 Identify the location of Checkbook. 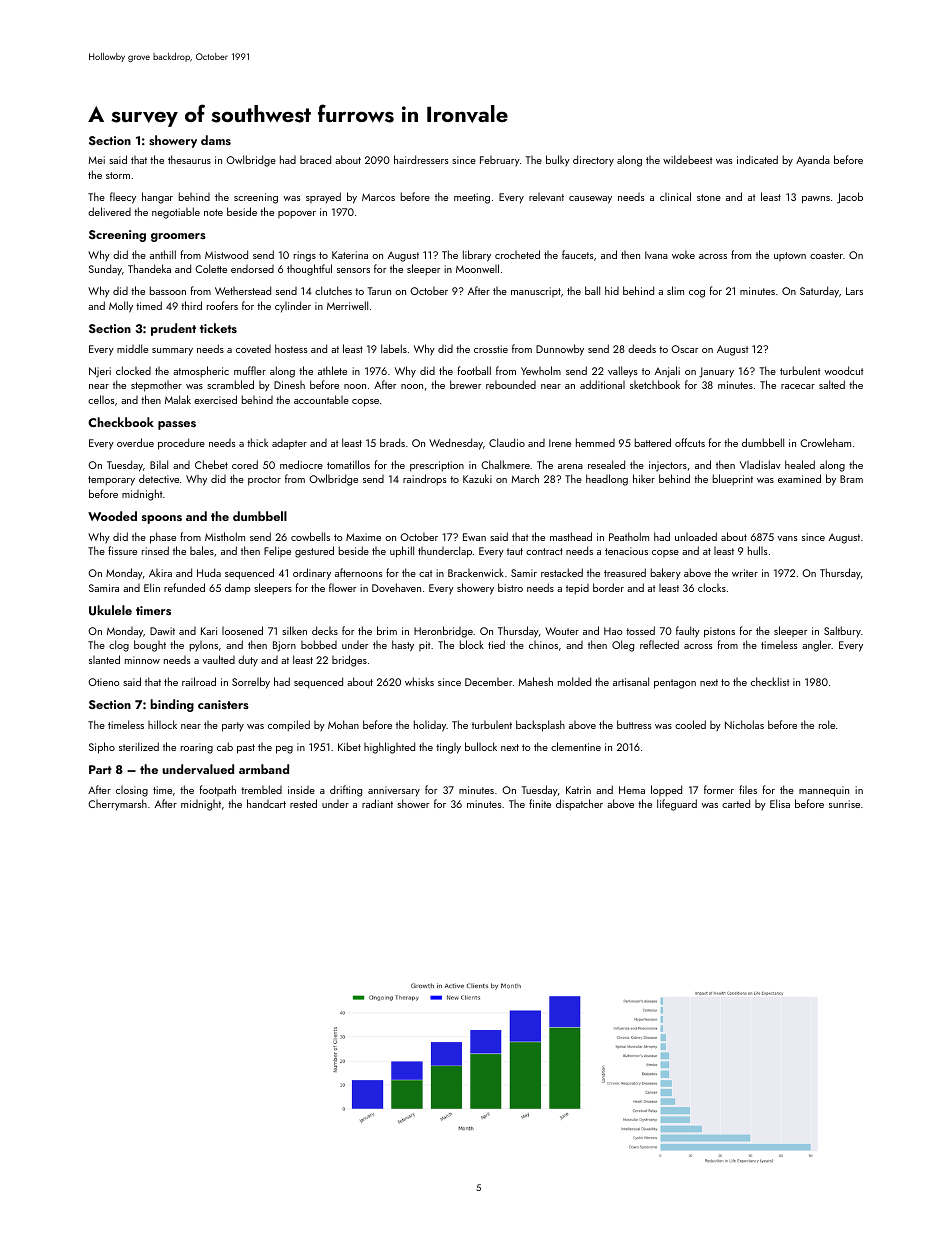
(121, 422).
